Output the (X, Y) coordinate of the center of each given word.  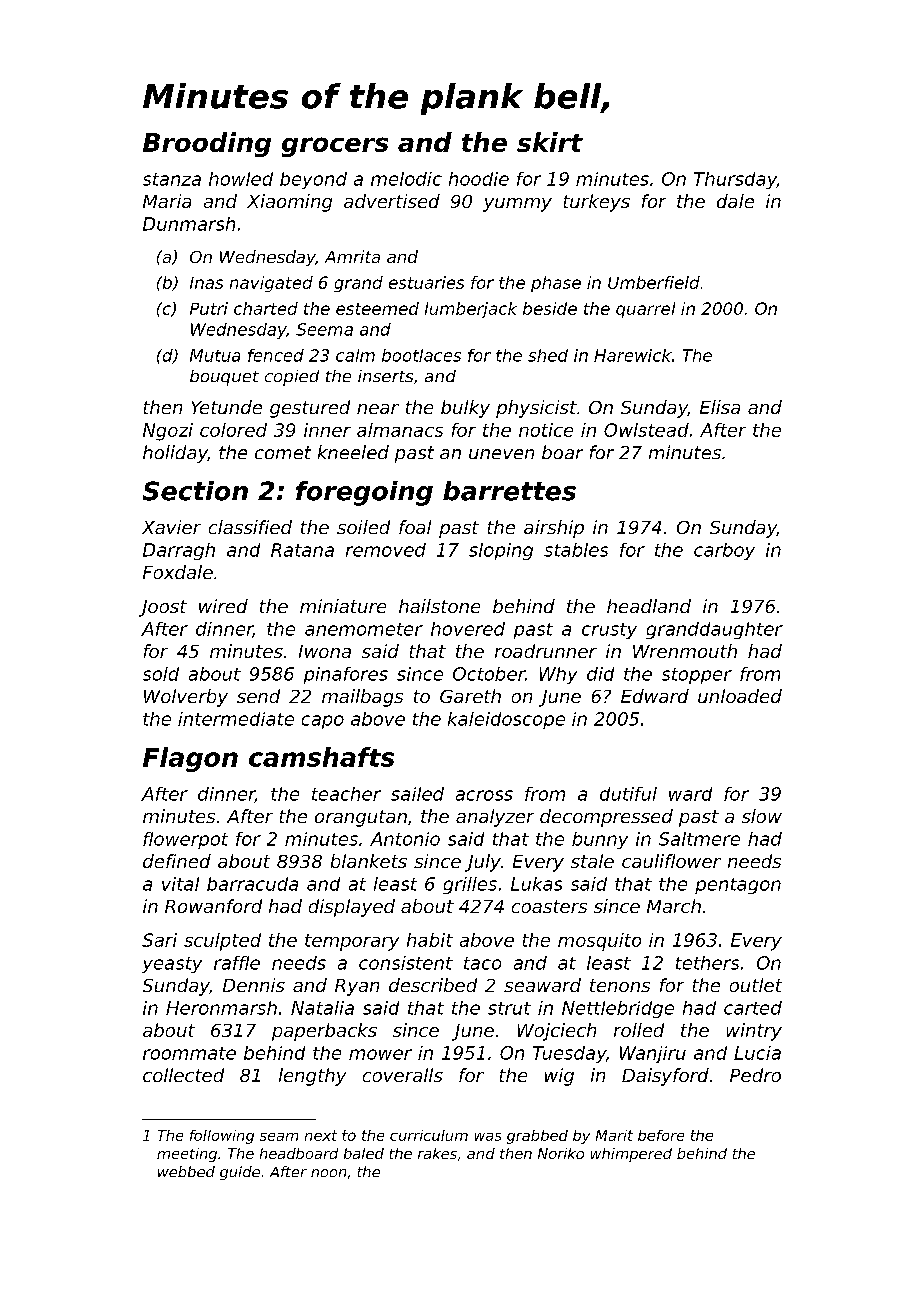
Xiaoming (289, 203)
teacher (346, 794)
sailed (417, 794)
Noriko (561, 1153)
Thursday (735, 180)
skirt (550, 142)
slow (762, 816)
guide (240, 1173)
